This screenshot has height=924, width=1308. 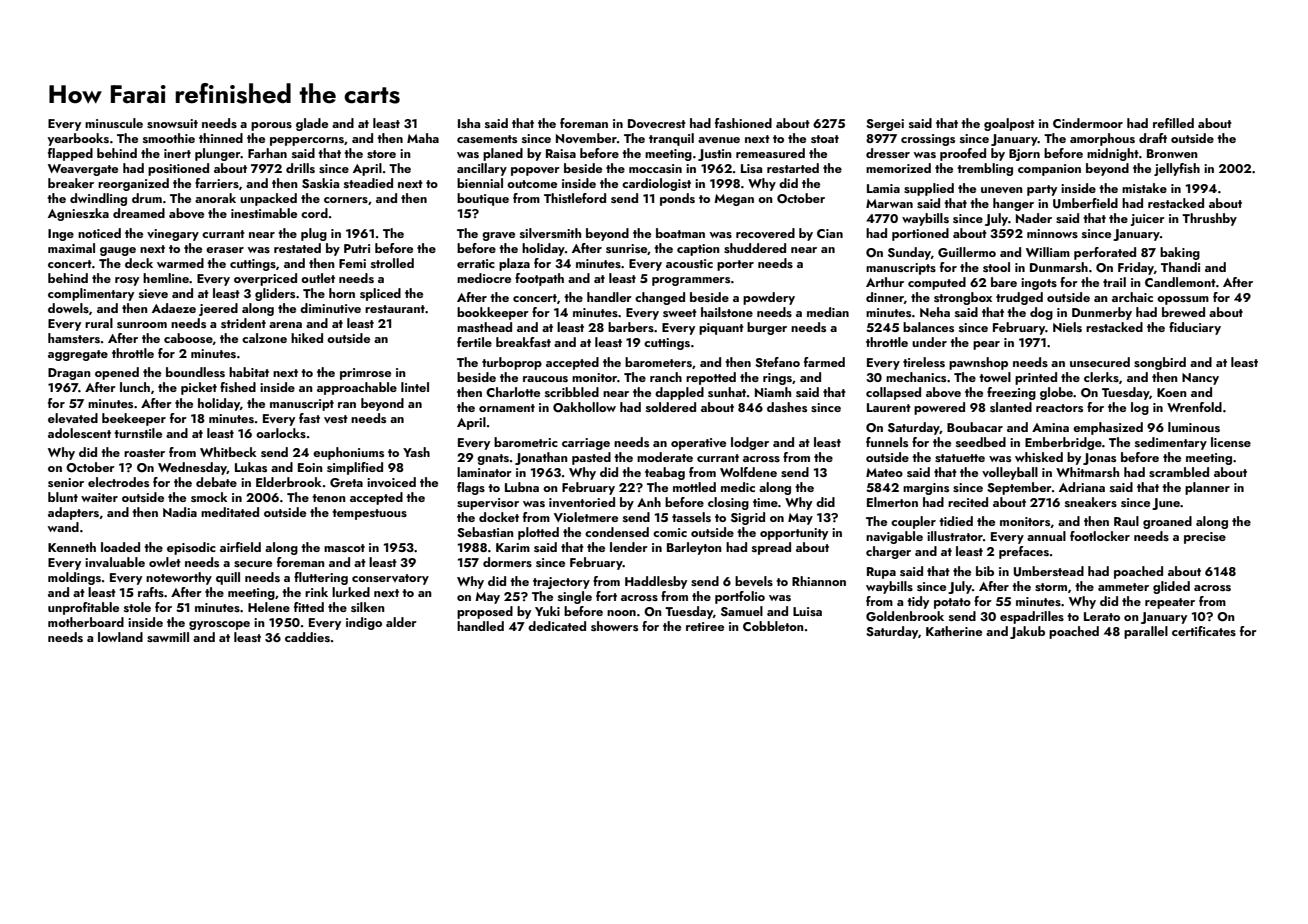 I want to click on midnight, so click(x=1113, y=154).
